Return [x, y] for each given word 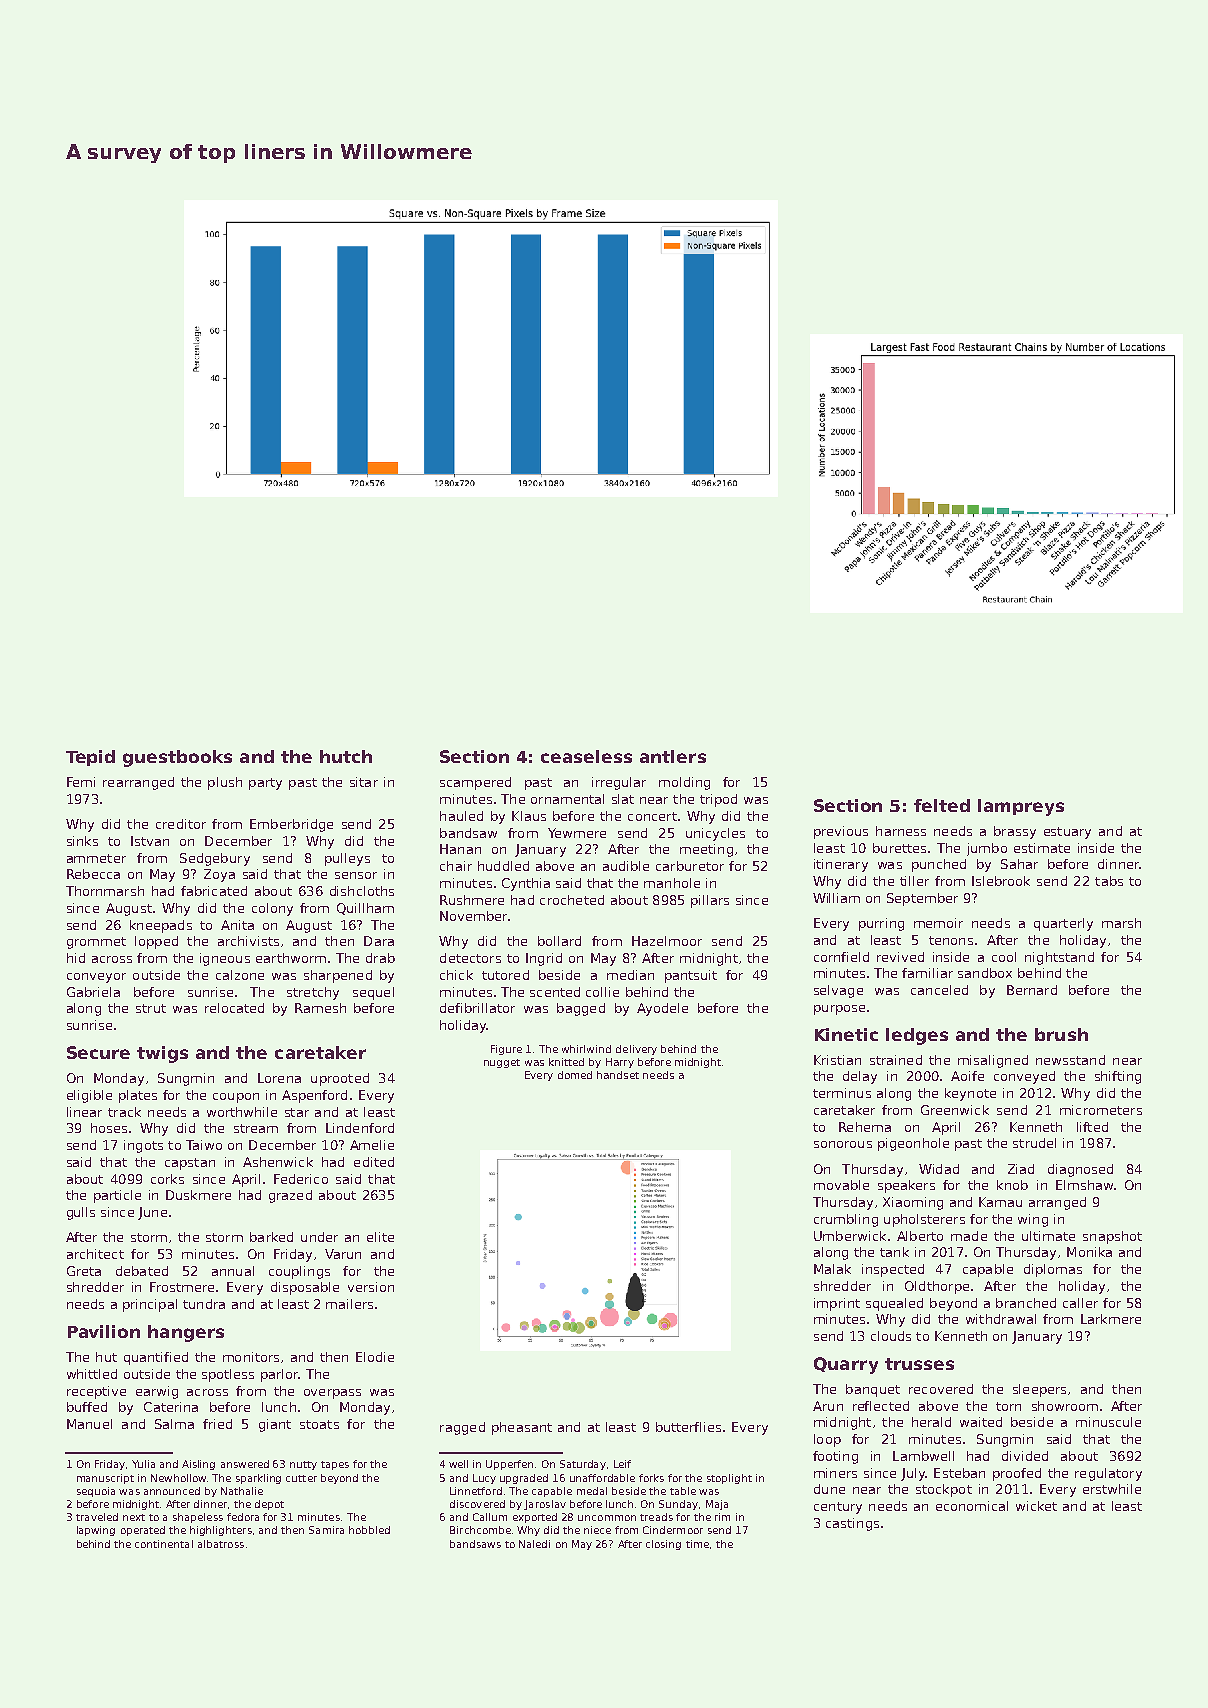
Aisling [198, 1465]
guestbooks [177, 758]
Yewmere [577, 833]
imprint [837, 1304]
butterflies [688, 1427]
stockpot [944, 1490]
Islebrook [1001, 881]
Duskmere [198, 1195]
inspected [893, 1270]
